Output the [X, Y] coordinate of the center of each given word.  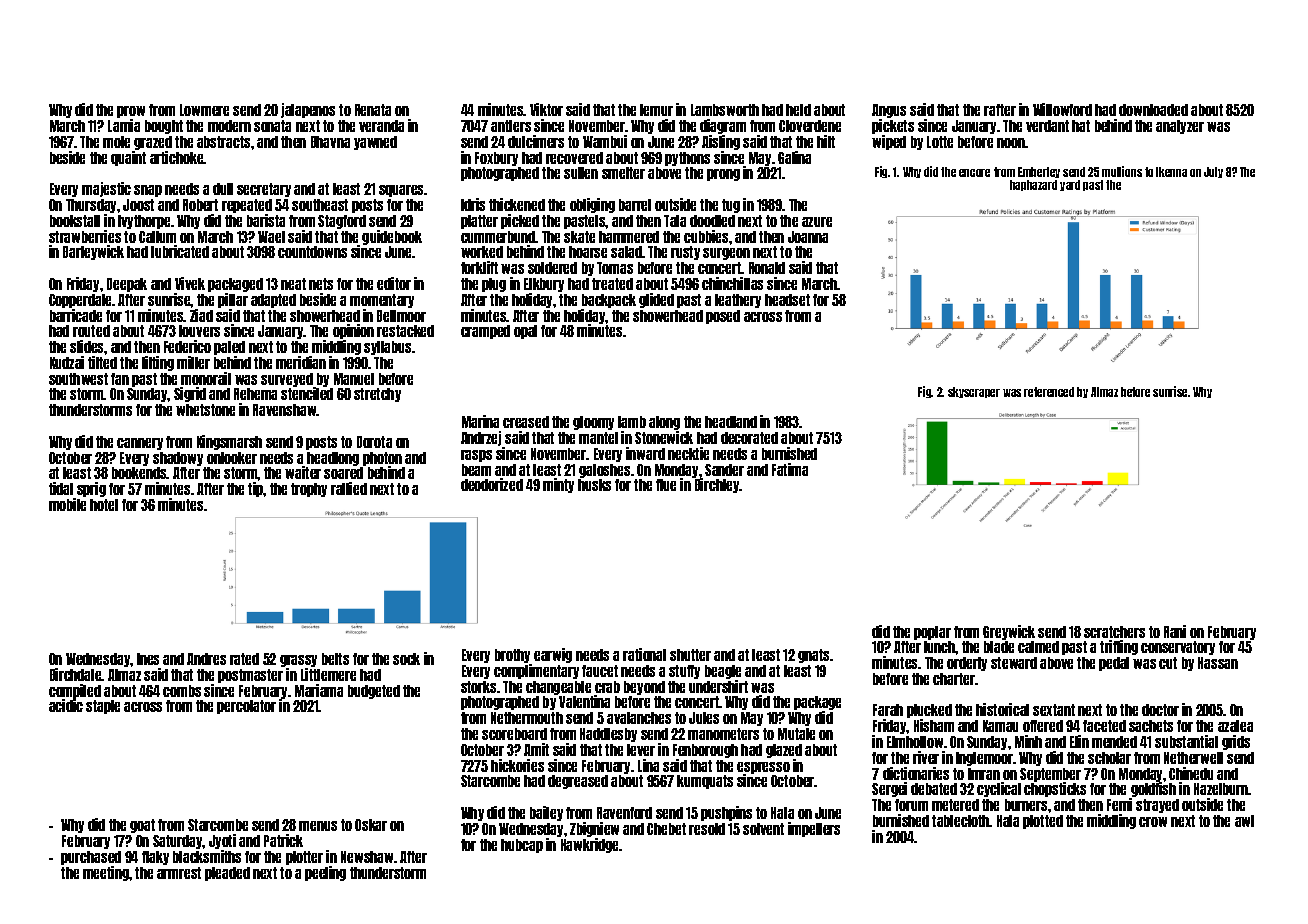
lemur [656, 110]
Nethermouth [527, 718]
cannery [140, 444]
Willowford [1062, 109]
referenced [1049, 392]
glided [656, 300]
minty [558, 485]
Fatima [790, 469]
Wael [271, 237]
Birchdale [76, 674]
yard [1070, 185]
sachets [1151, 726]
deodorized [492, 484]
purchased [91, 858]
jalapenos [308, 110]
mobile [67, 504]
